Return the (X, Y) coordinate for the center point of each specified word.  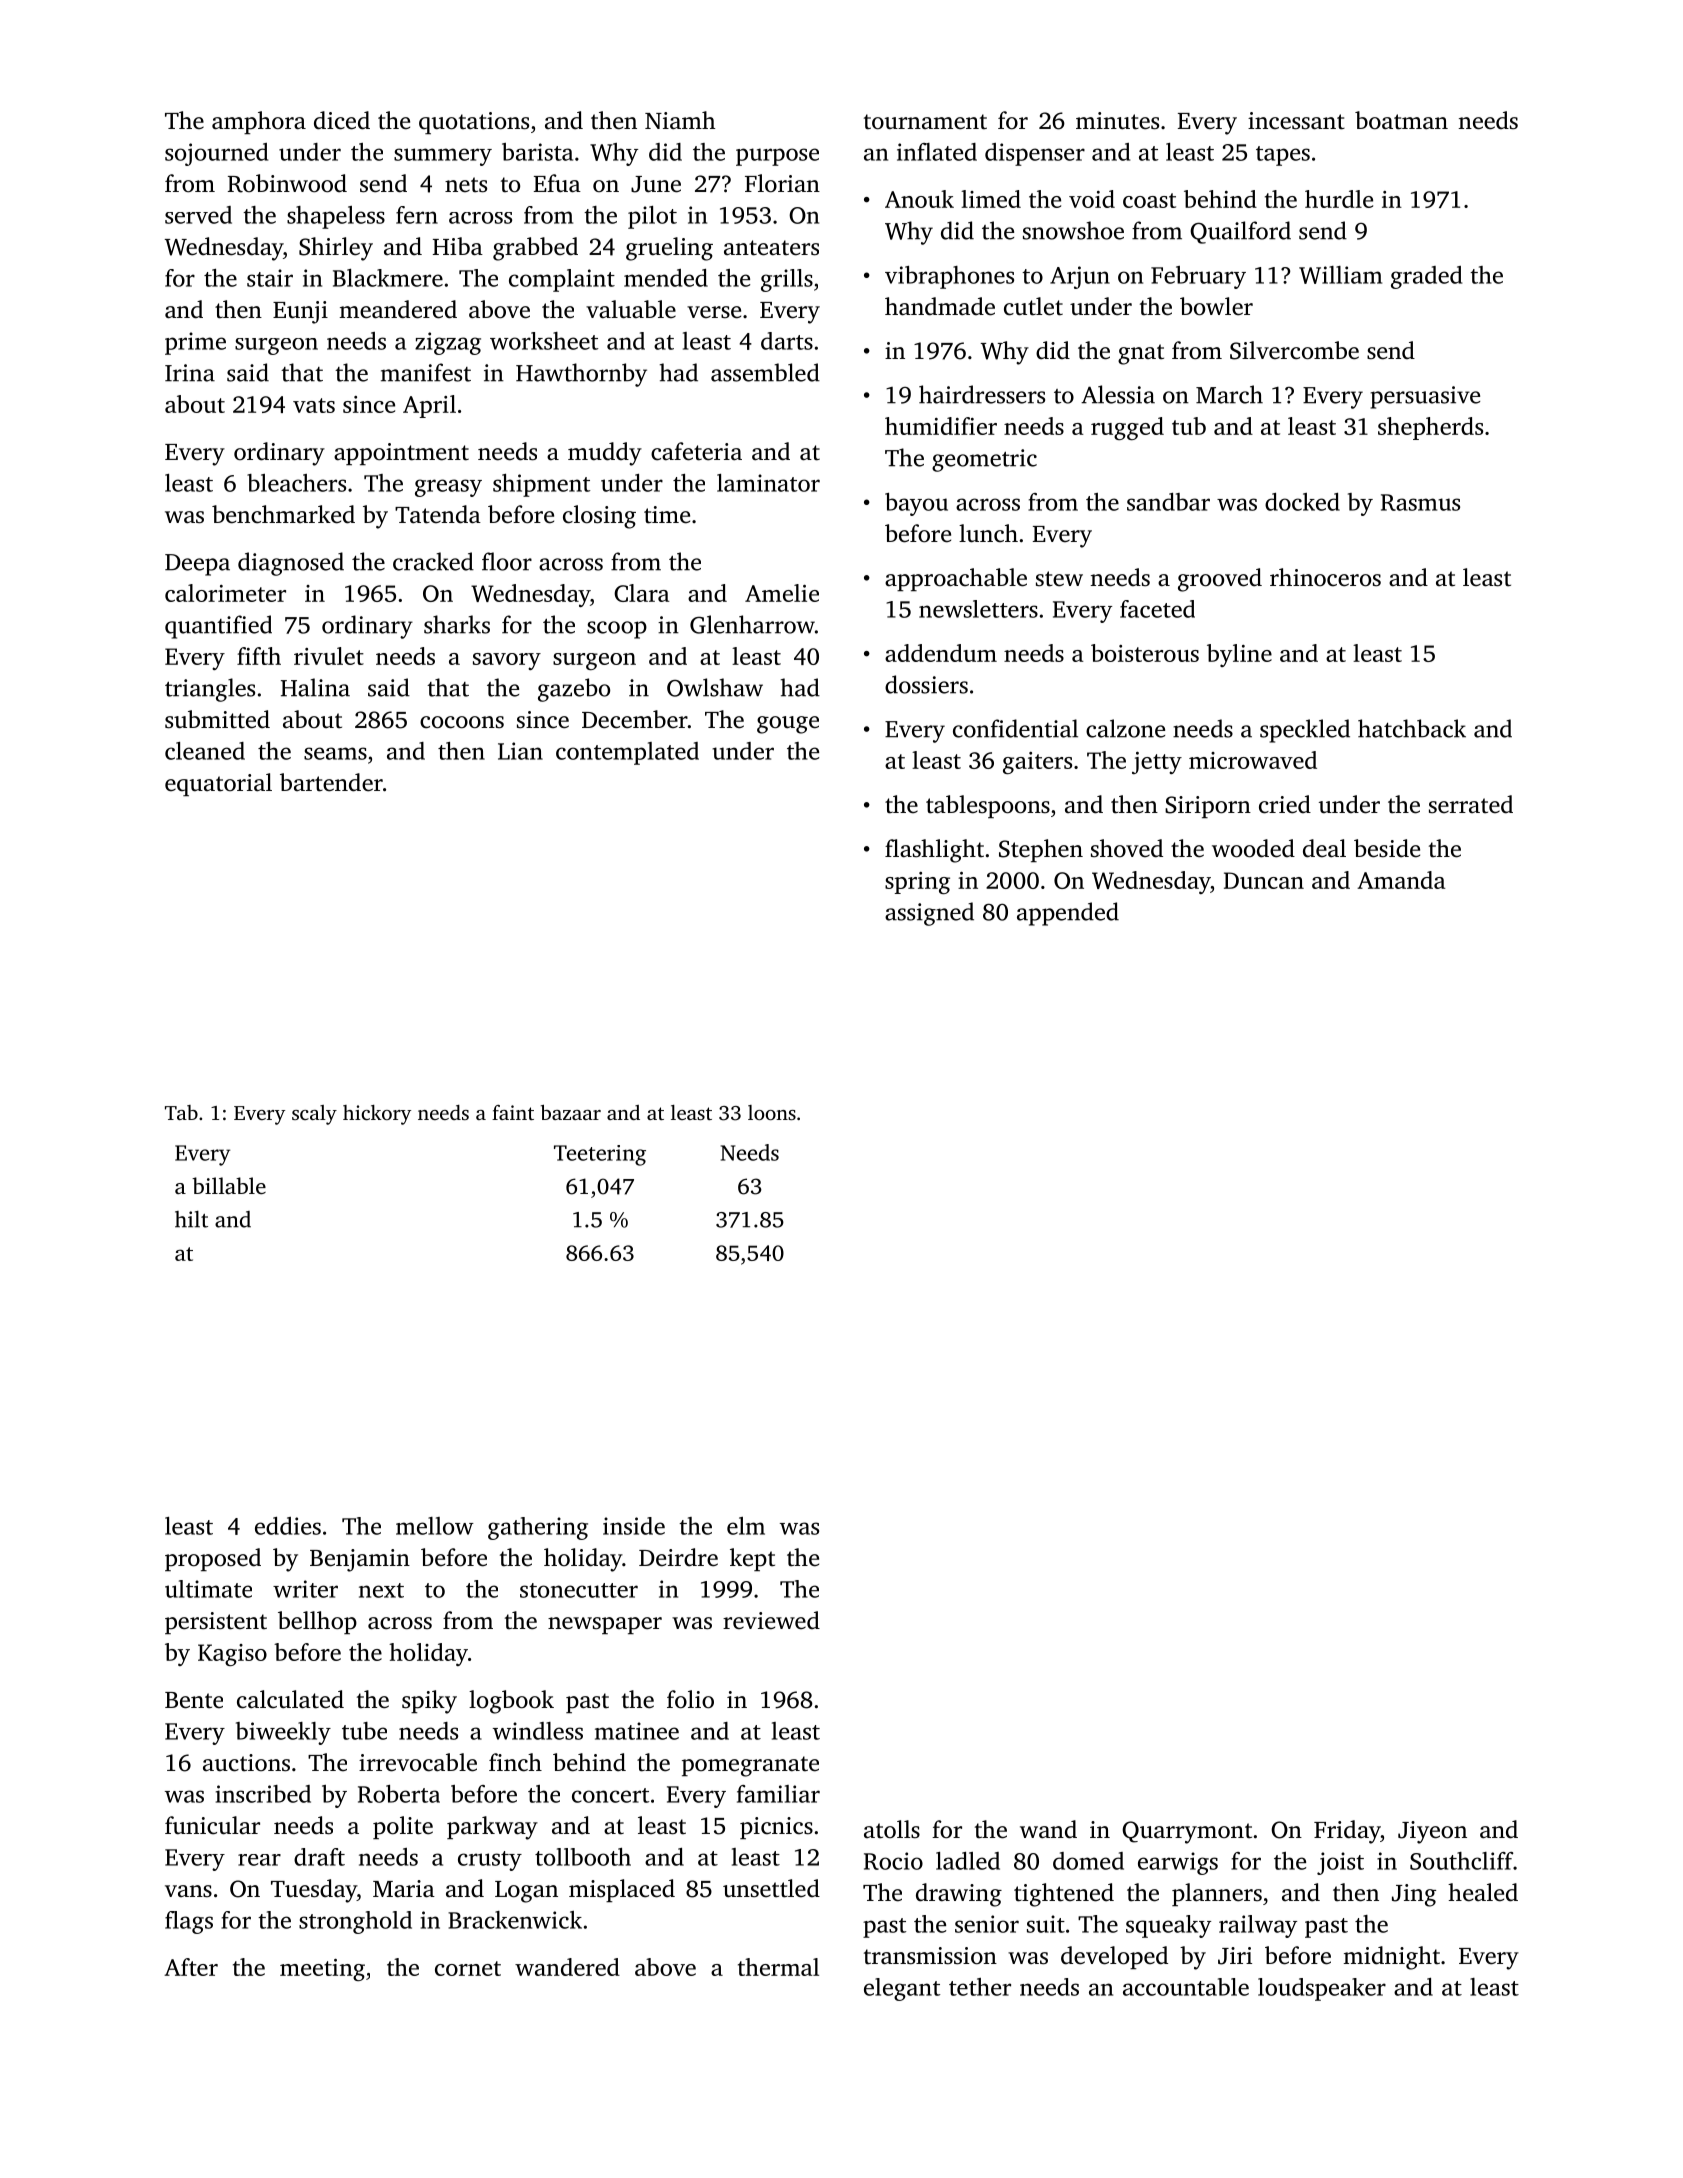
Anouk (919, 199)
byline (1239, 655)
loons (772, 1112)
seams (335, 753)
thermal (778, 1967)
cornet (468, 1968)
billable (229, 1185)
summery (443, 157)
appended (1068, 914)
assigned (929, 914)
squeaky (1168, 1926)
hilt (191, 1219)
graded (1426, 277)
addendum (941, 653)
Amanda (1401, 880)
